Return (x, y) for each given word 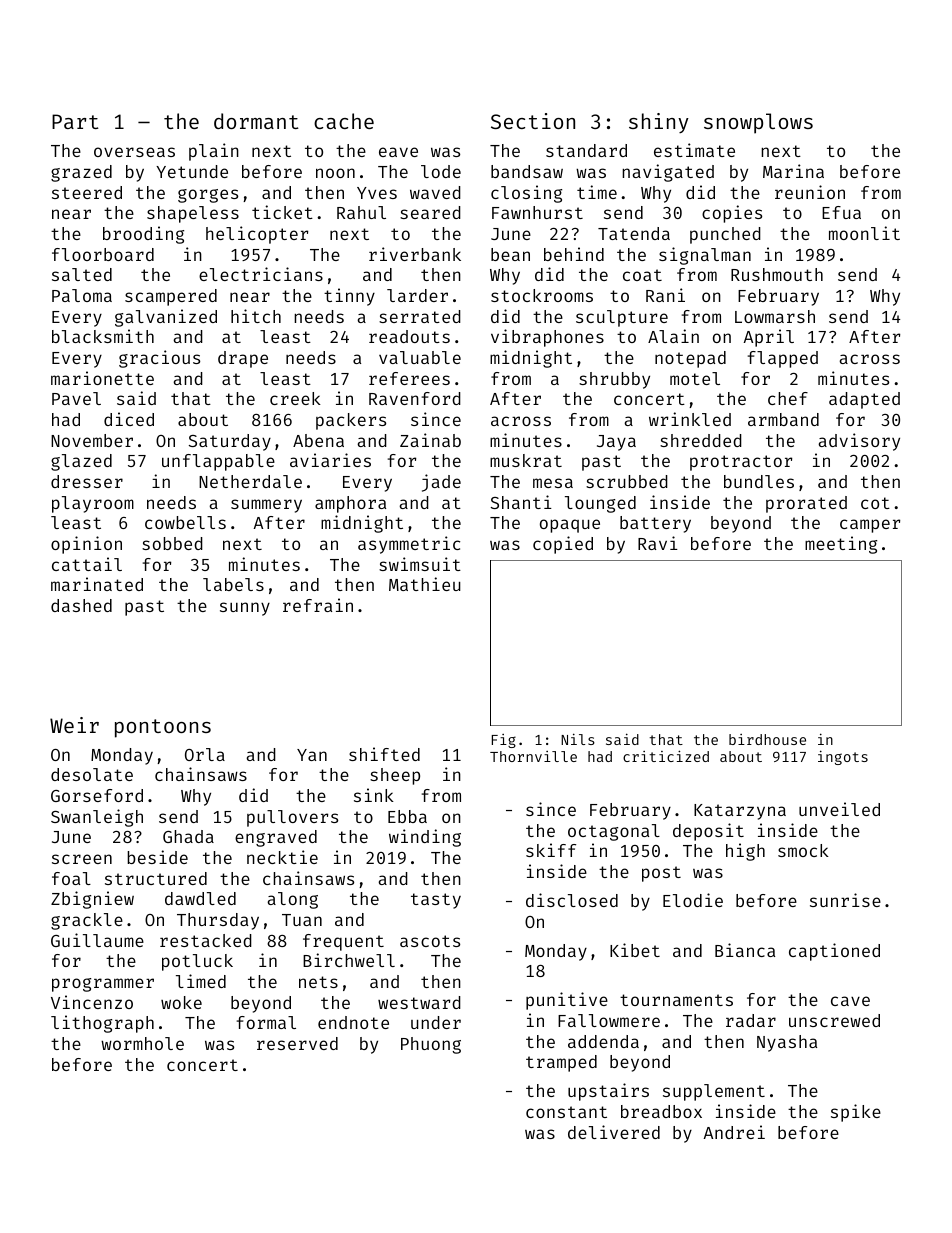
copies (732, 214)
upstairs (608, 1092)
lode (441, 171)
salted (82, 274)
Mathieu (425, 584)
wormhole (142, 1043)
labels (233, 584)
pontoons (163, 728)
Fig (504, 741)
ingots (843, 757)
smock (803, 850)
